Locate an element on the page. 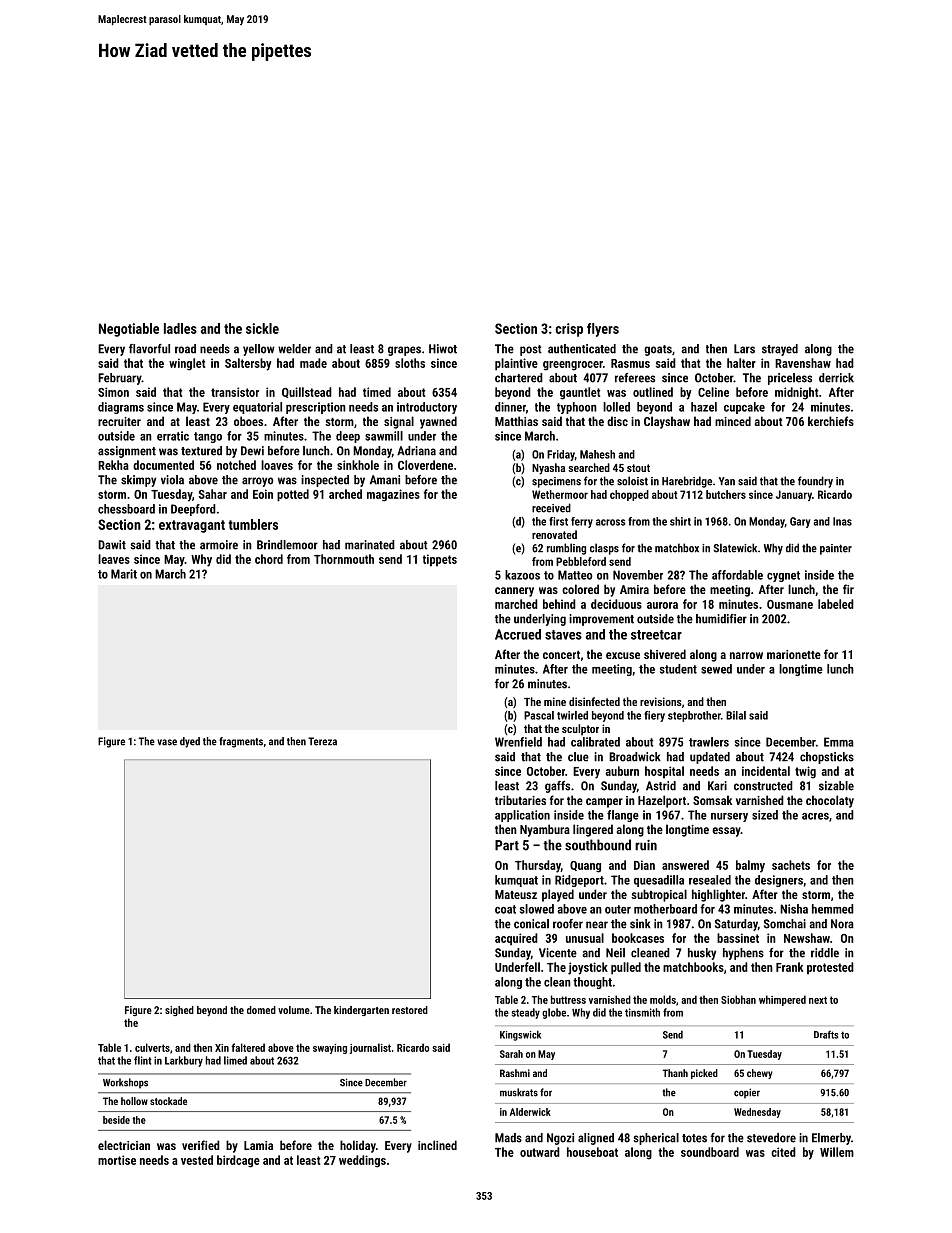 The image size is (952, 1233). fragments is located at coordinates (241, 742).
